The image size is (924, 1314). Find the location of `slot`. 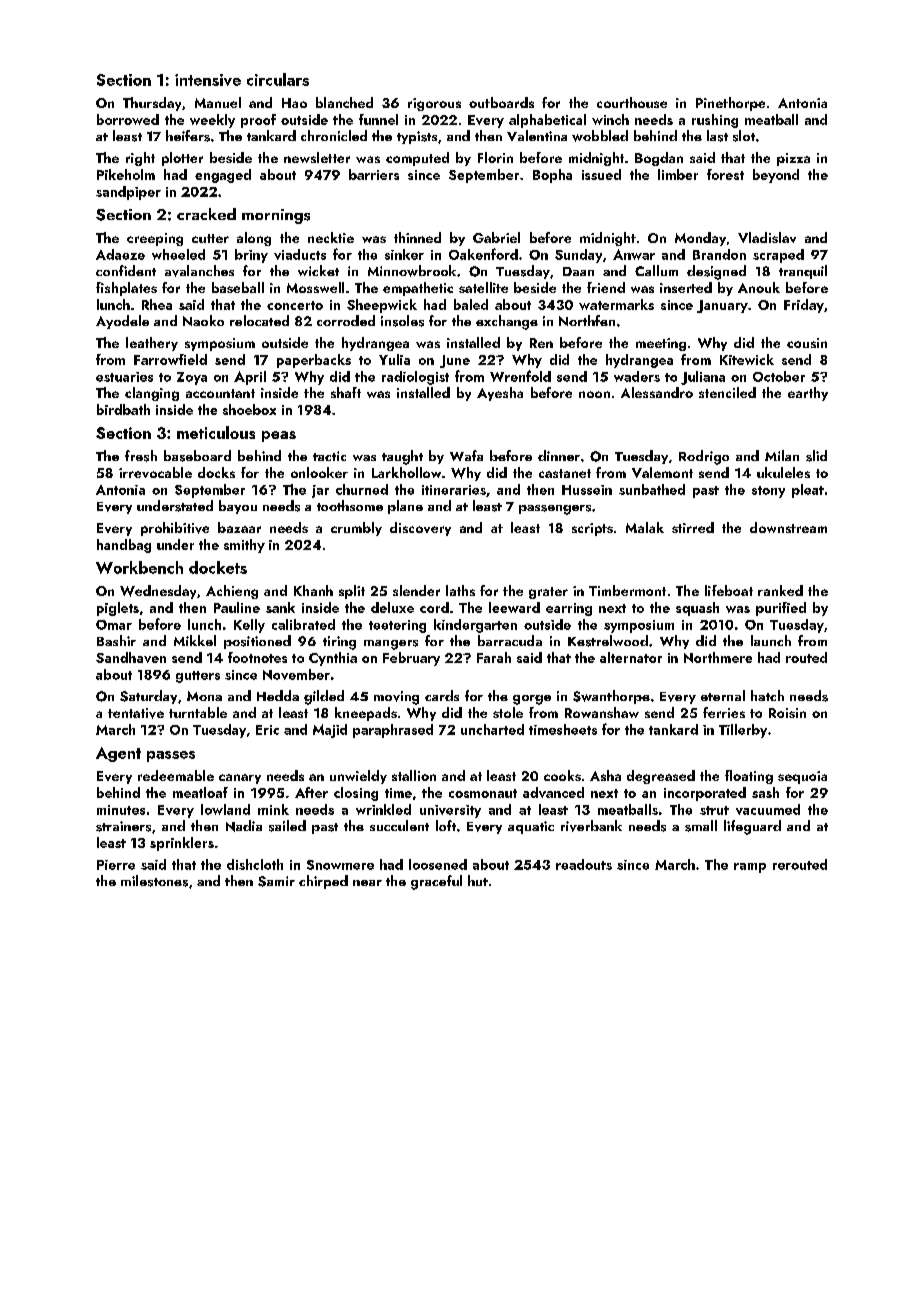

slot is located at coordinates (744, 136).
